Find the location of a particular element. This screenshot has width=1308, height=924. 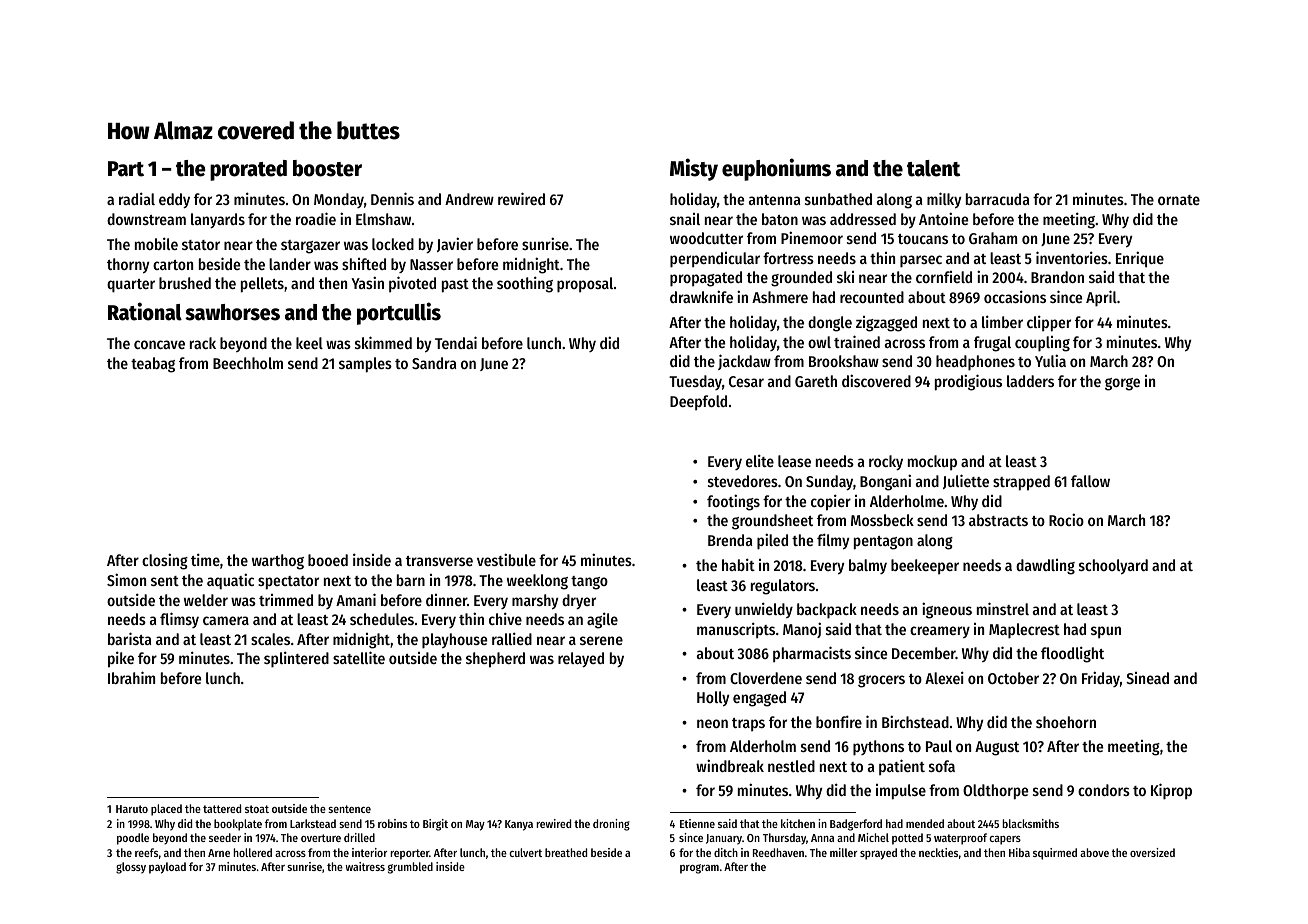

weeklong is located at coordinates (537, 582).
